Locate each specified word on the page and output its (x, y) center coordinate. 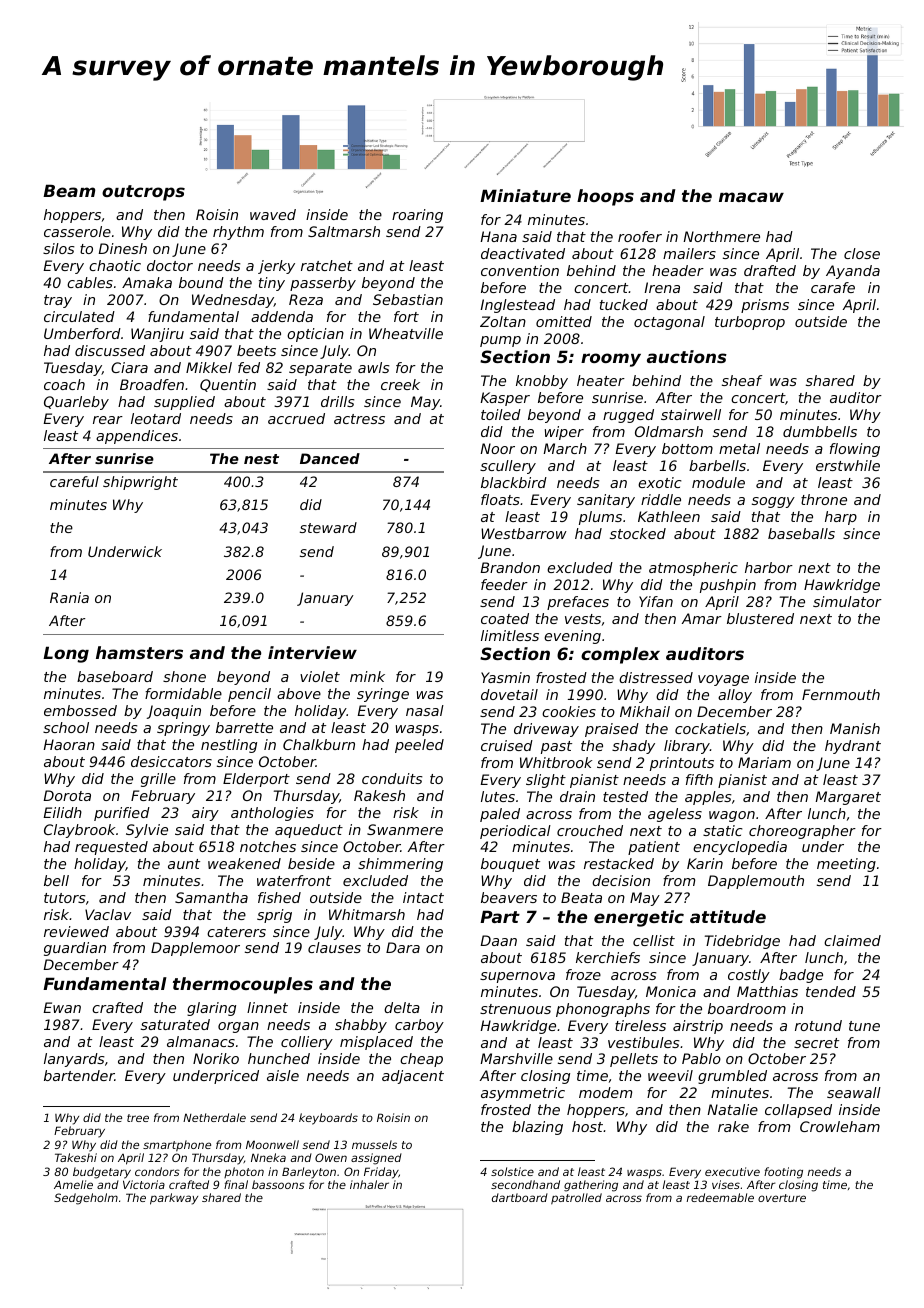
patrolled (576, 1199)
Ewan (62, 1007)
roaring (417, 216)
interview (312, 652)
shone (184, 676)
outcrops (143, 193)
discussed (110, 350)
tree (138, 1118)
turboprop (750, 323)
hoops (605, 197)
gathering (591, 1186)
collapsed (798, 1111)
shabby (361, 1026)
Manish (855, 728)
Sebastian (408, 299)
